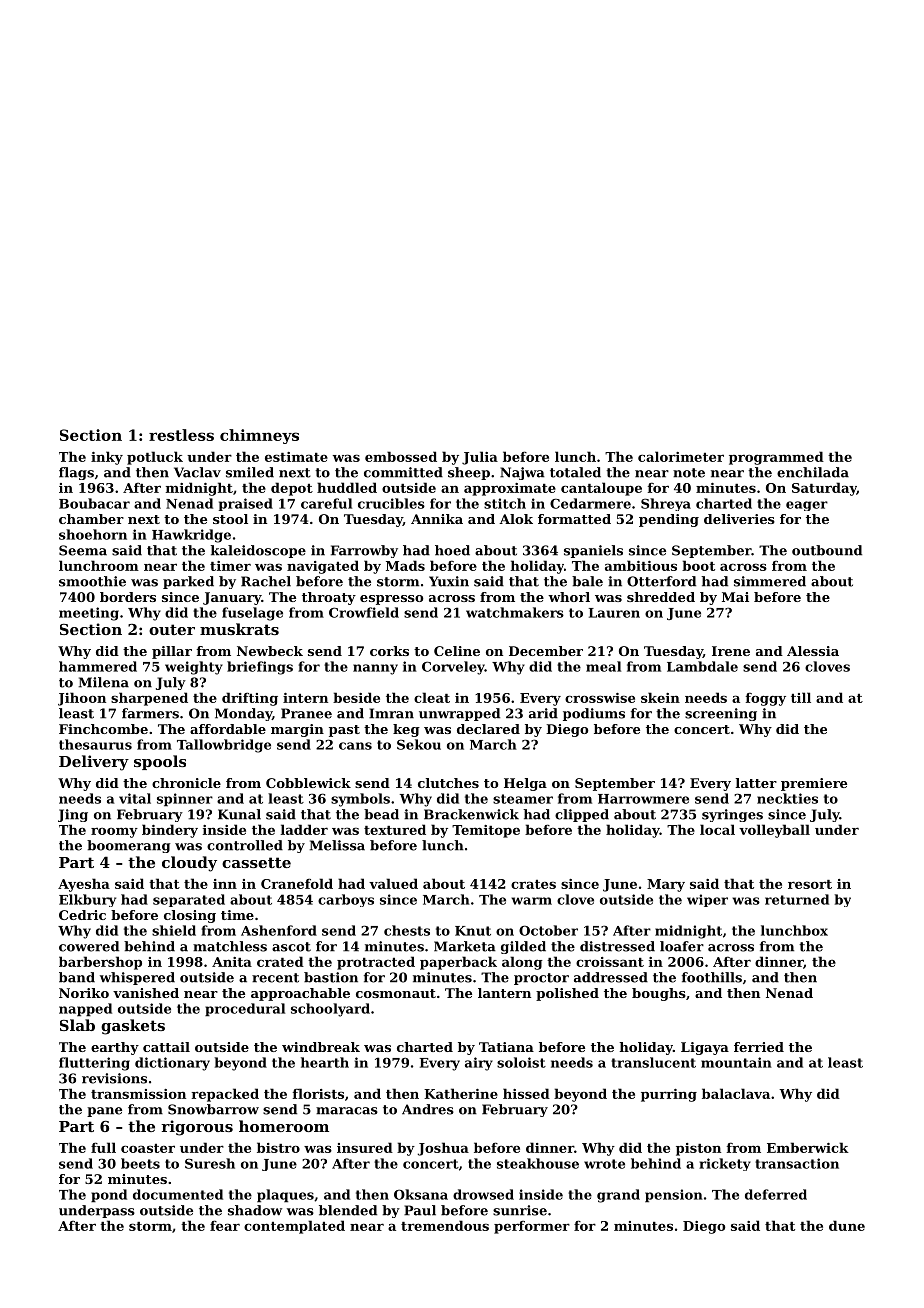 The width and height of the page is (924, 1308). Describe the element at coordinates (84, 885) in the page. I see `Ayesha` at that location.
